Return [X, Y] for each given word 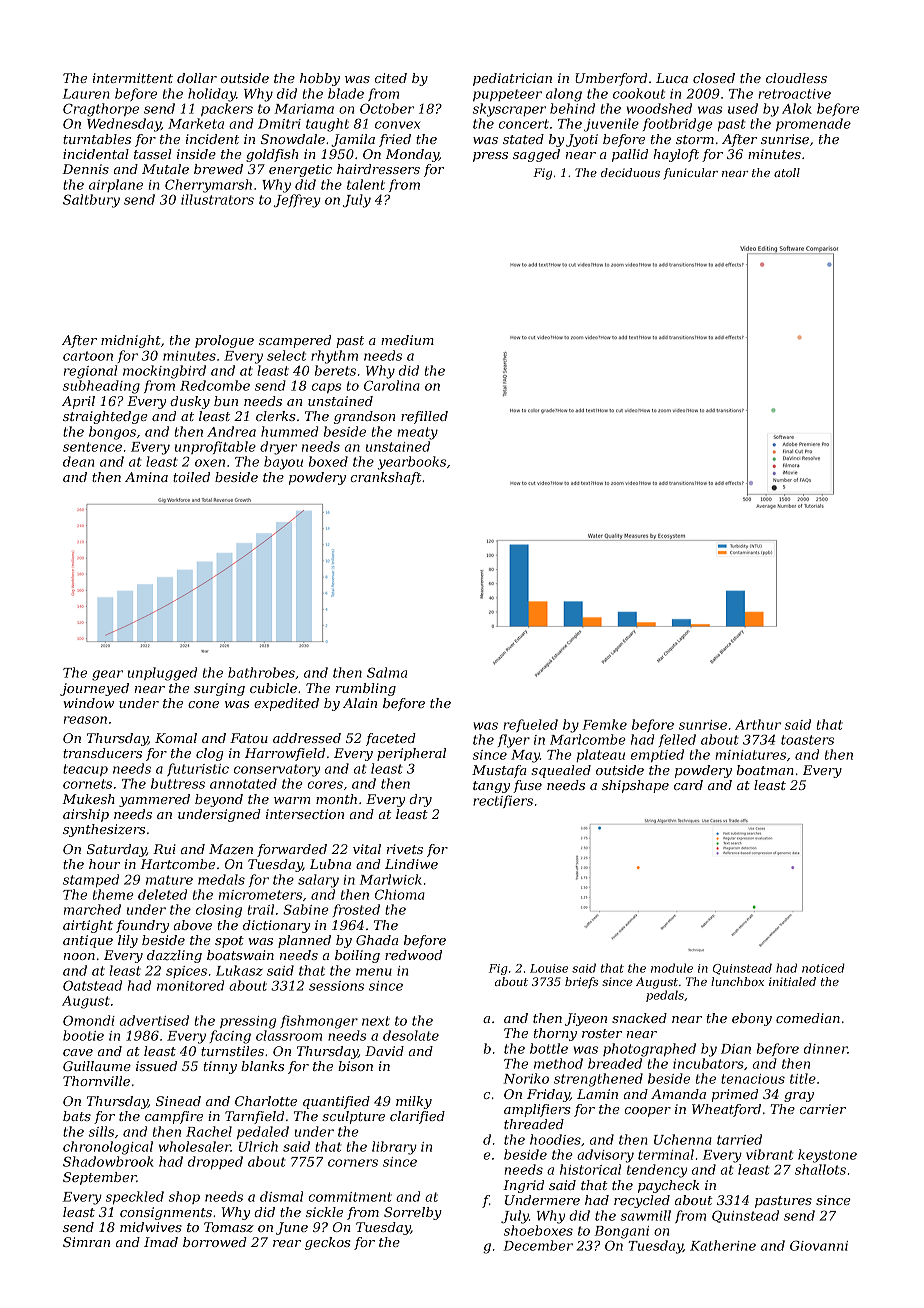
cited [391, 78]
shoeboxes [538, 1230]
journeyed [94, 689]
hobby [320, 79]
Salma [387, 672]
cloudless [796, 78]
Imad [161, 1242]
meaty [417, 433]
